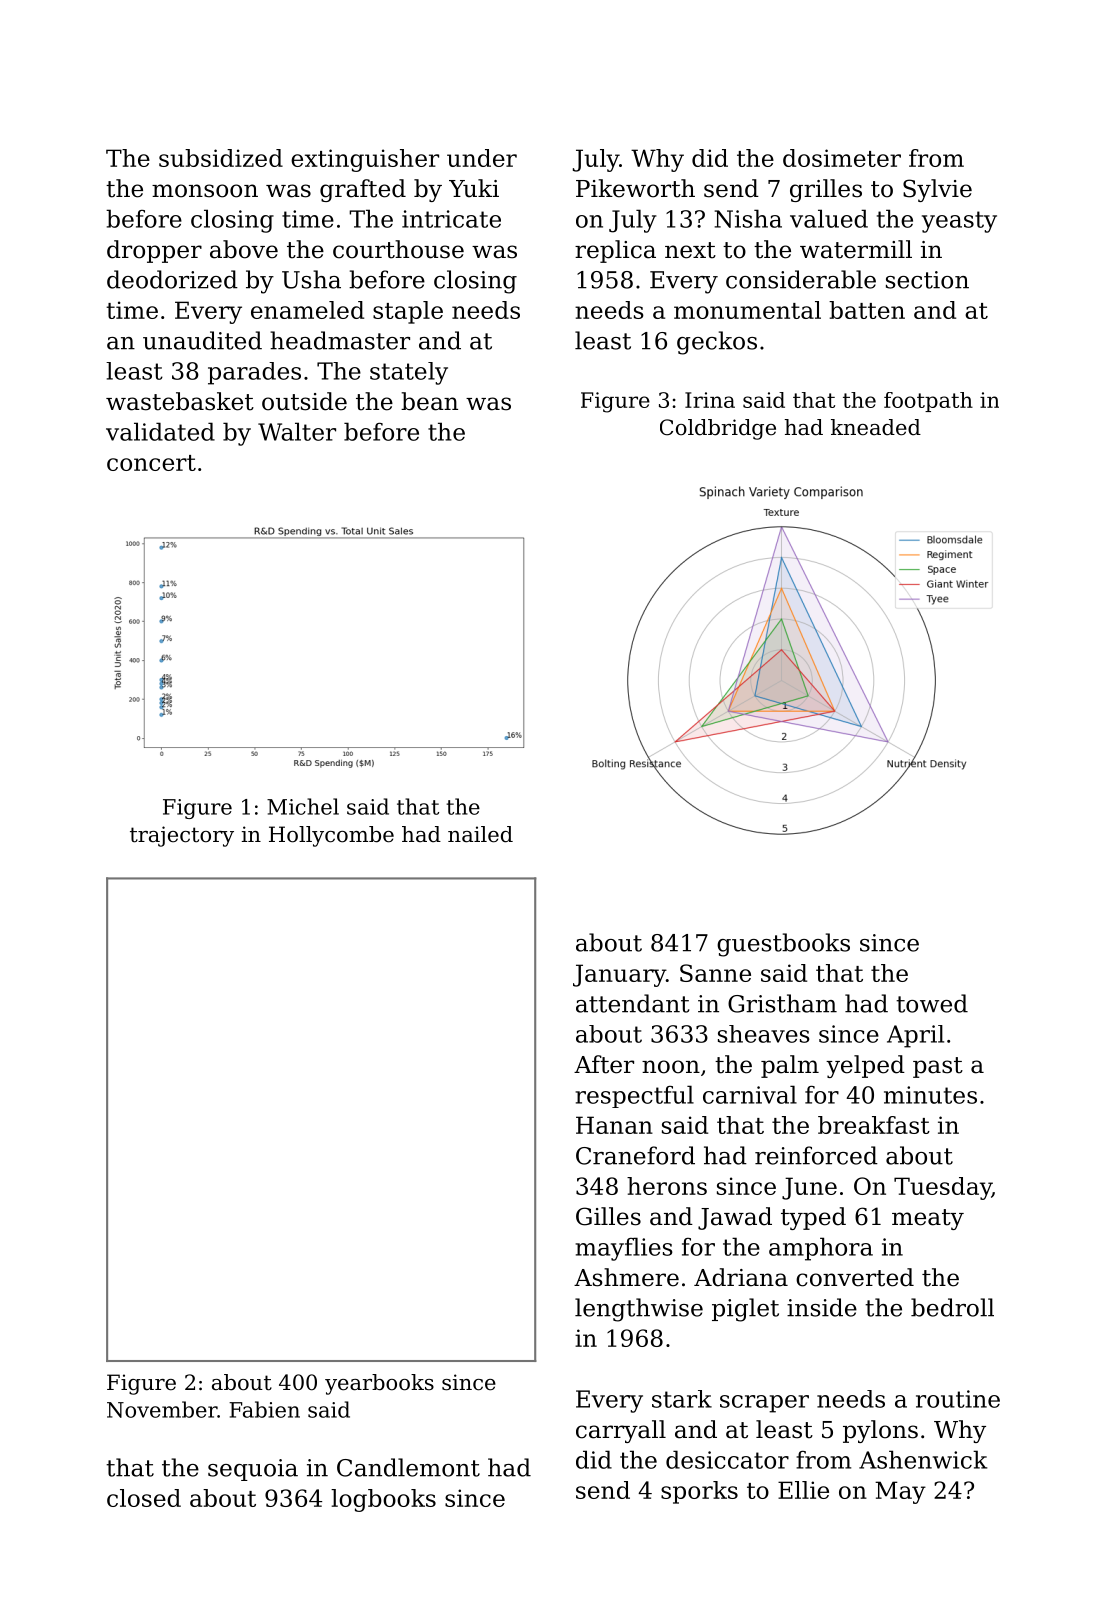 Image resolution: width=1111 pixels, height=1608 pixels. What do you see at coordinates (253, 1470) in the document?
I see `sequoia` at bounding box center [253, 1470].
